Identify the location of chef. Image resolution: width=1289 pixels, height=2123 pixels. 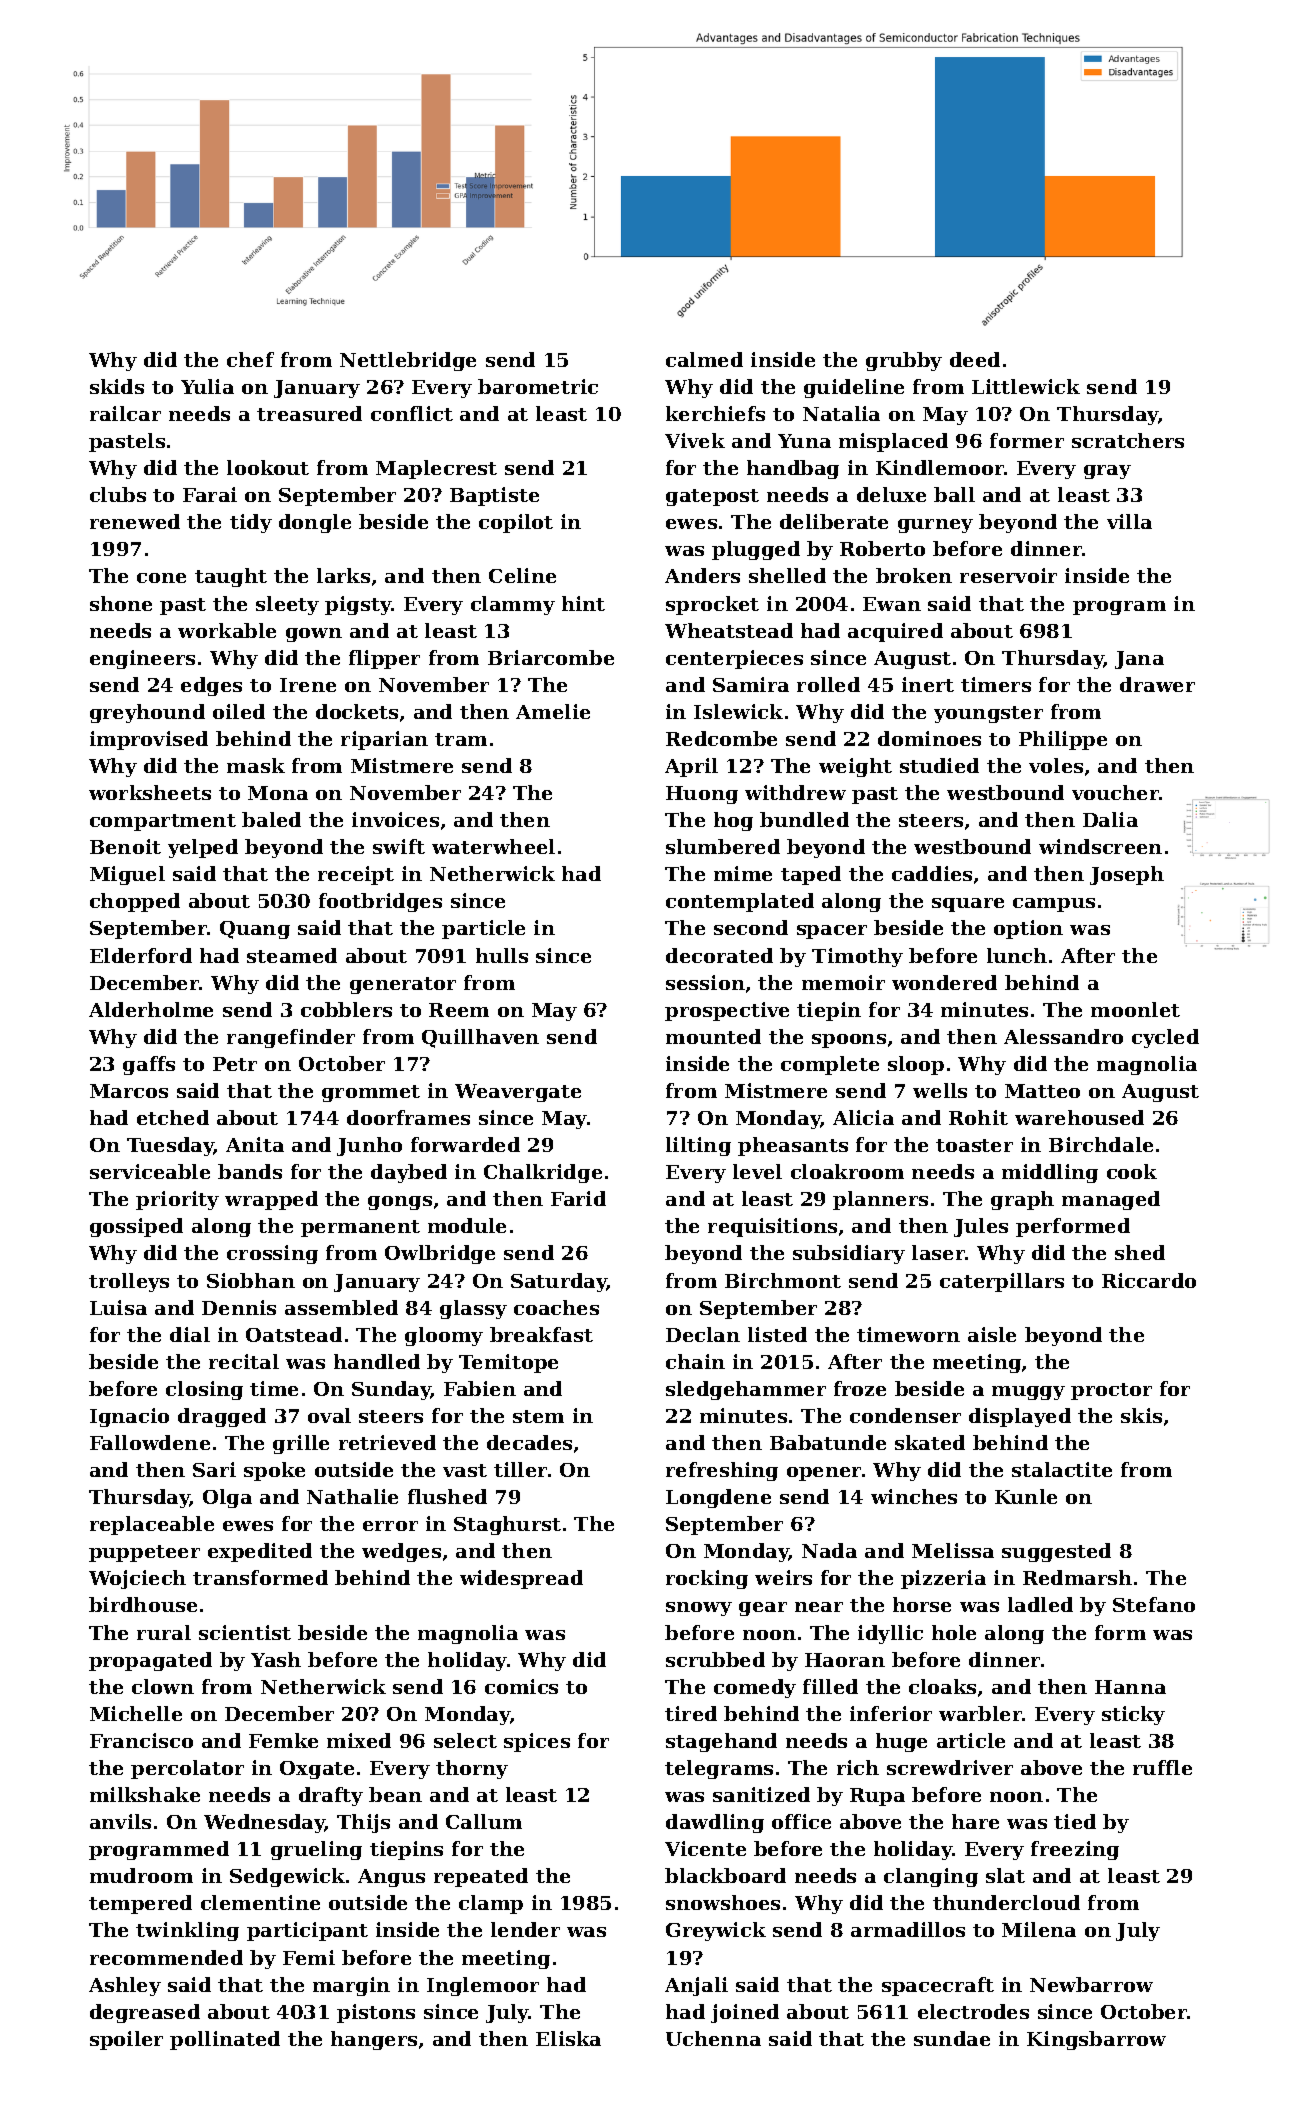
(250, 359).
